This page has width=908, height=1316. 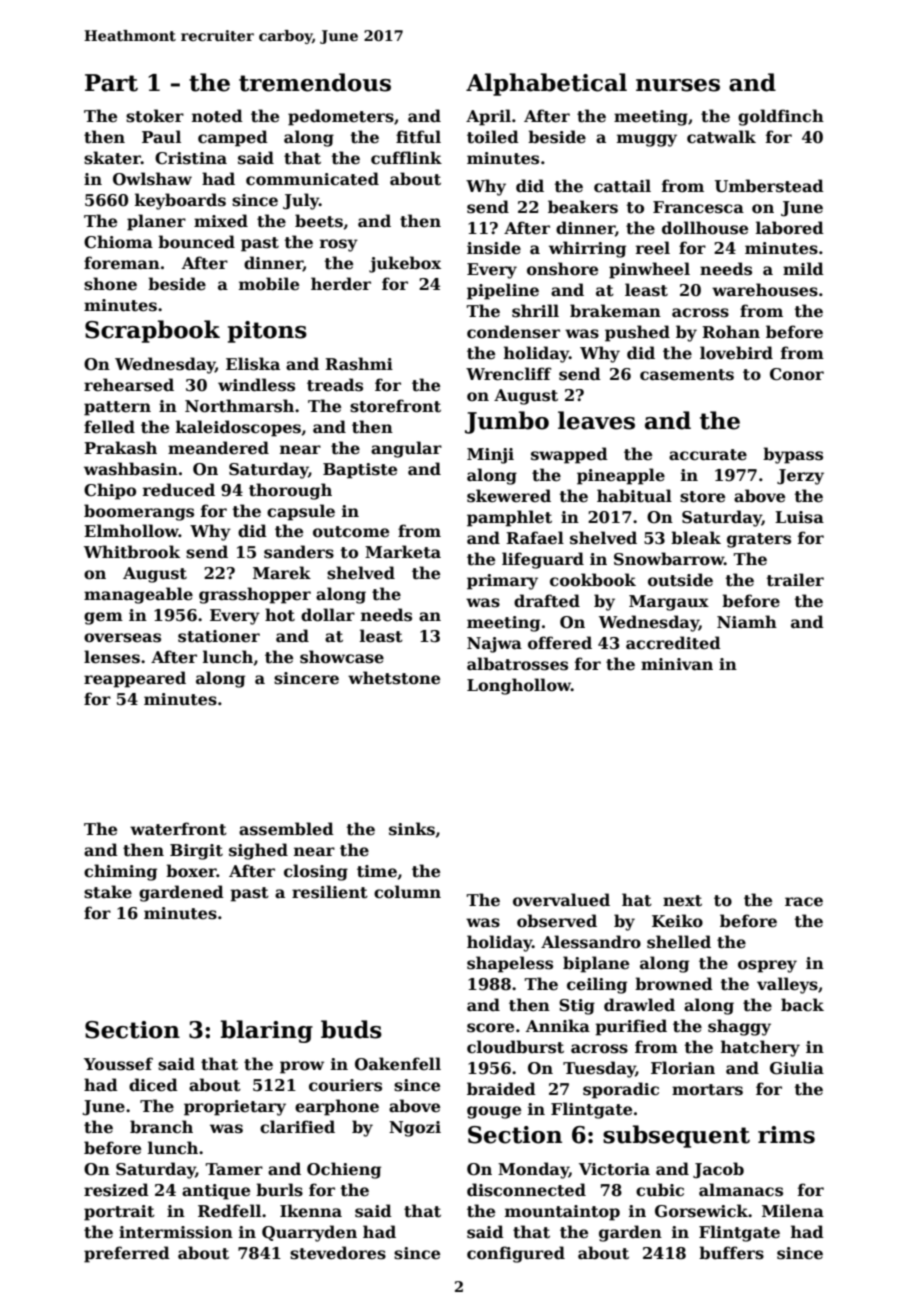 What do you see at coordinates (797, 374) in the page?
I see `Conor` at bounding box center [797, 374].
